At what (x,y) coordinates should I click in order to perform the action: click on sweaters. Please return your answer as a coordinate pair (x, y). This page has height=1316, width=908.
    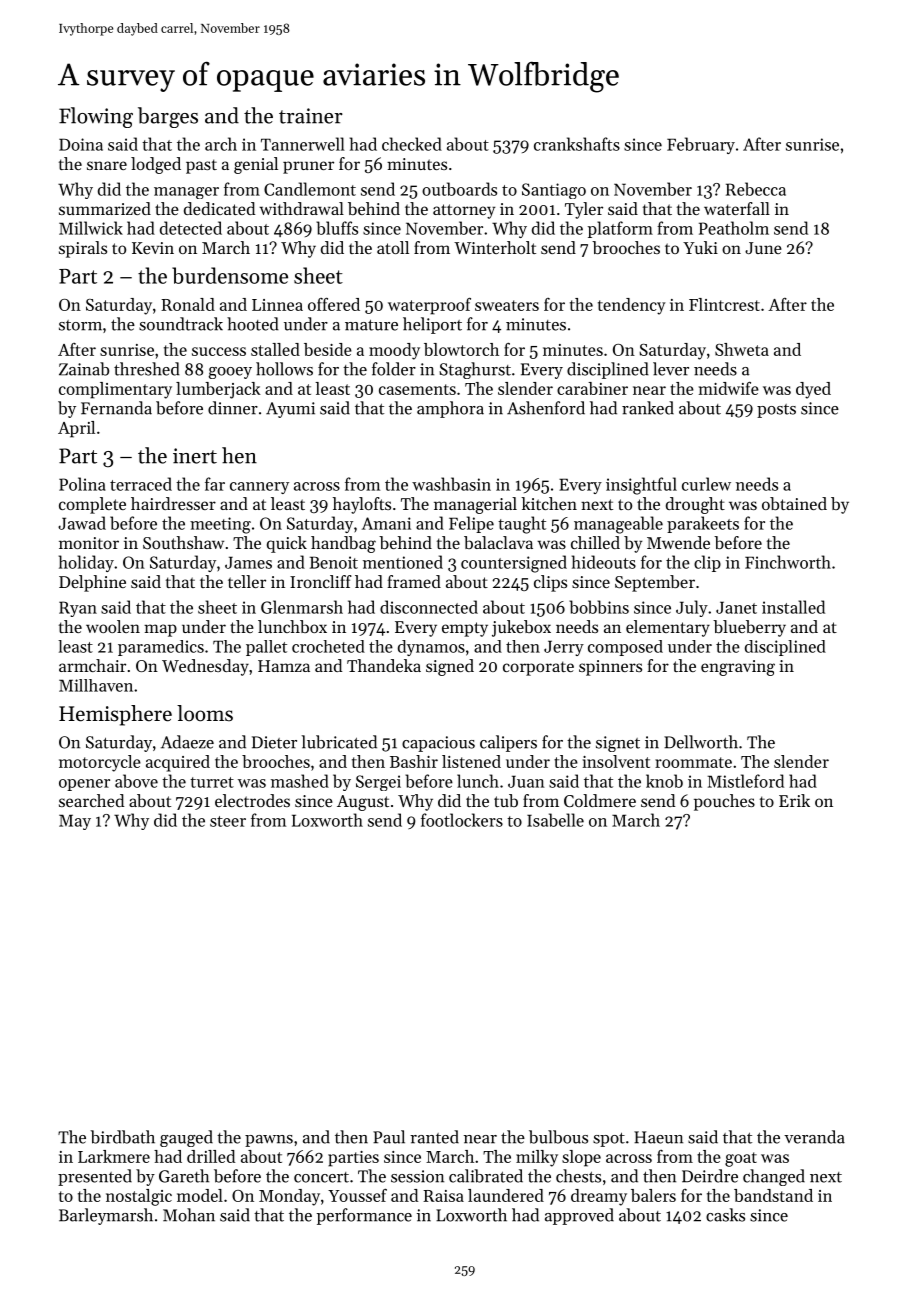
    Looking at the image, I should click on (507, 305).
